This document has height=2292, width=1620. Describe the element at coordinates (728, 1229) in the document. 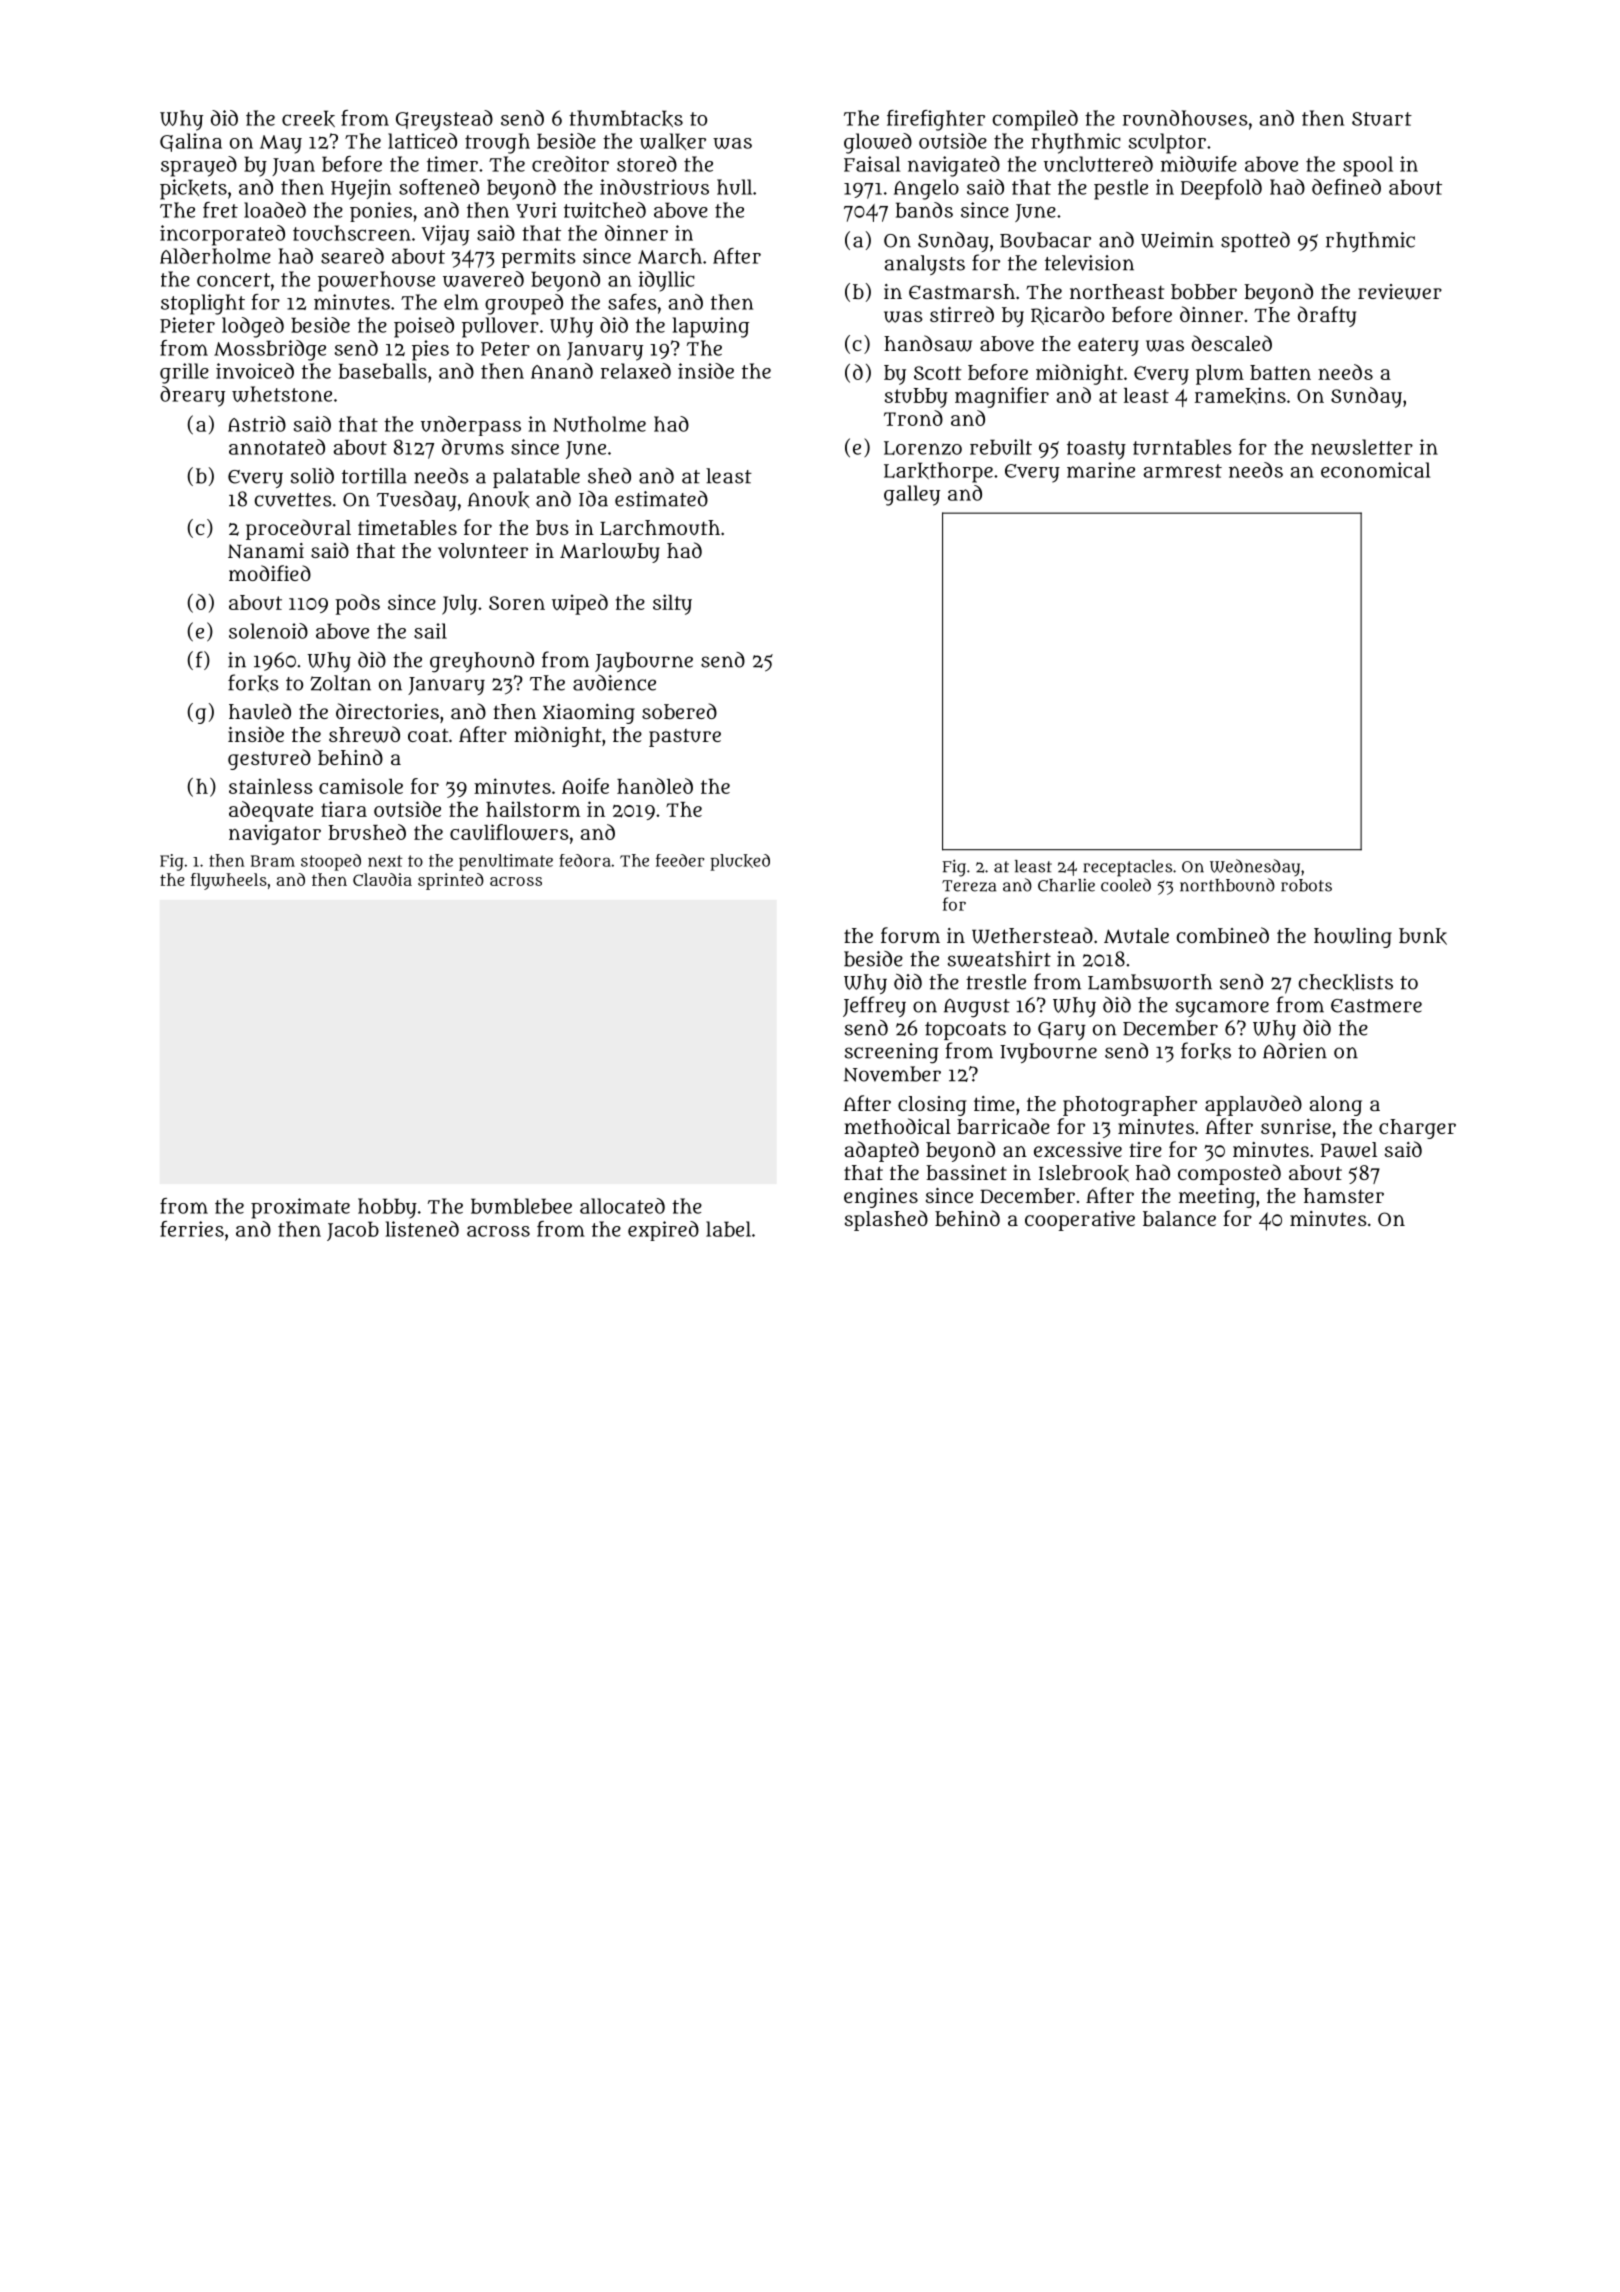

I see `label` at that location.
